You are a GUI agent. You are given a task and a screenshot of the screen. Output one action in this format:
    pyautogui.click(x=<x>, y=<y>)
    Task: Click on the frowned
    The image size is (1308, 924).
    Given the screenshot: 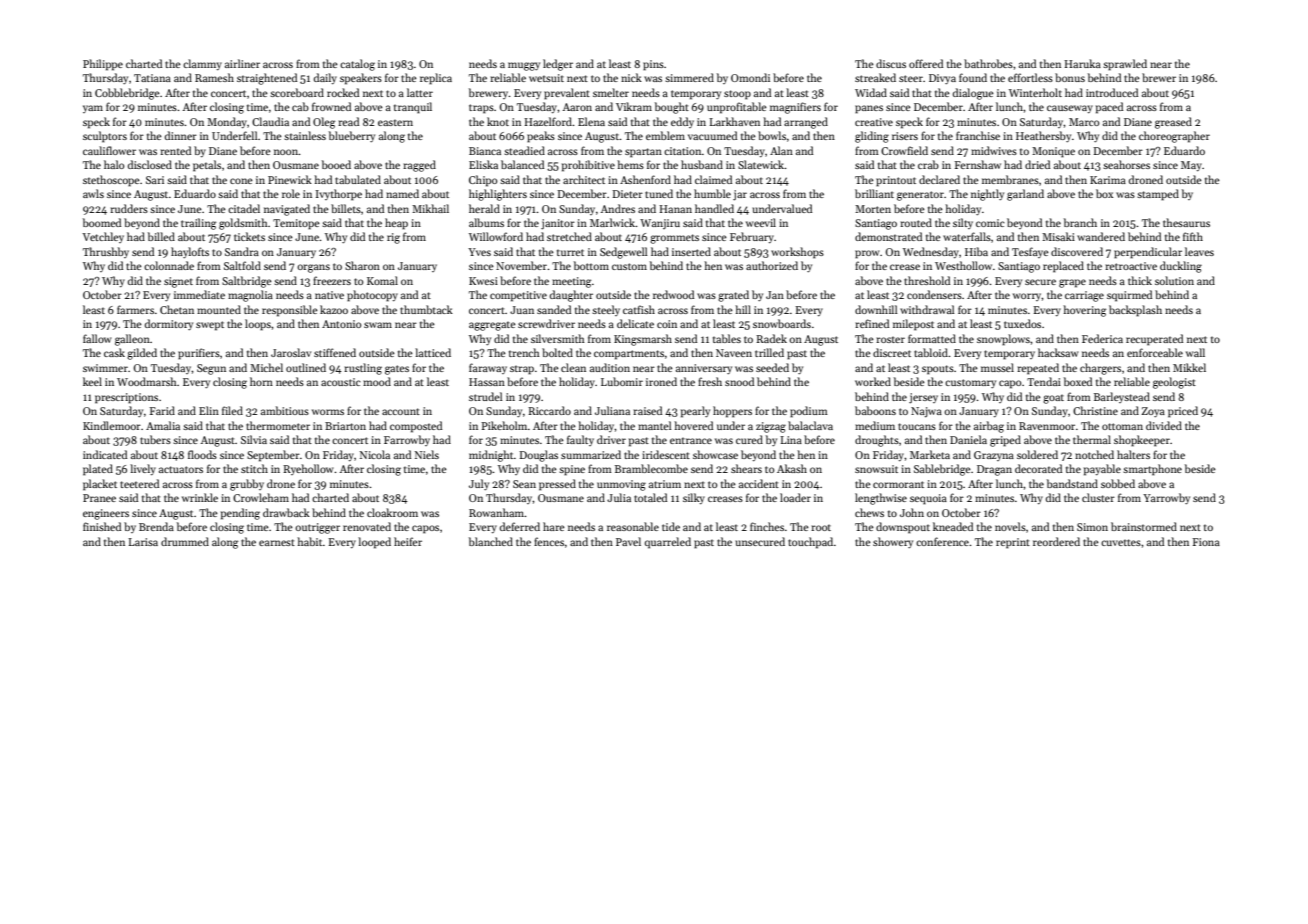 What is the action you would take?
    pyautogui.click(x=331, y=106)
